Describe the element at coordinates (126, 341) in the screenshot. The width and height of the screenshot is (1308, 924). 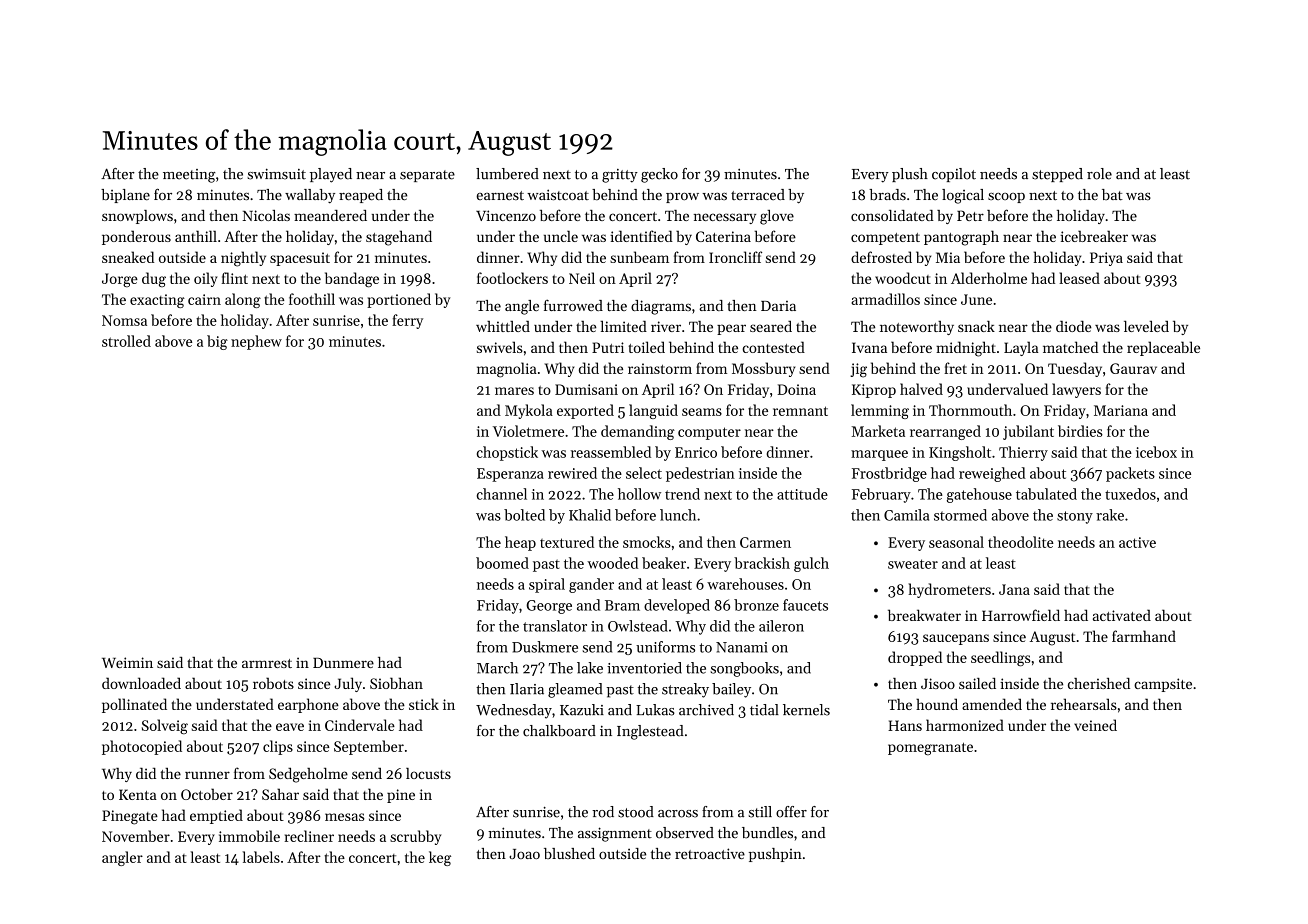
I see `strolled` at that location.
